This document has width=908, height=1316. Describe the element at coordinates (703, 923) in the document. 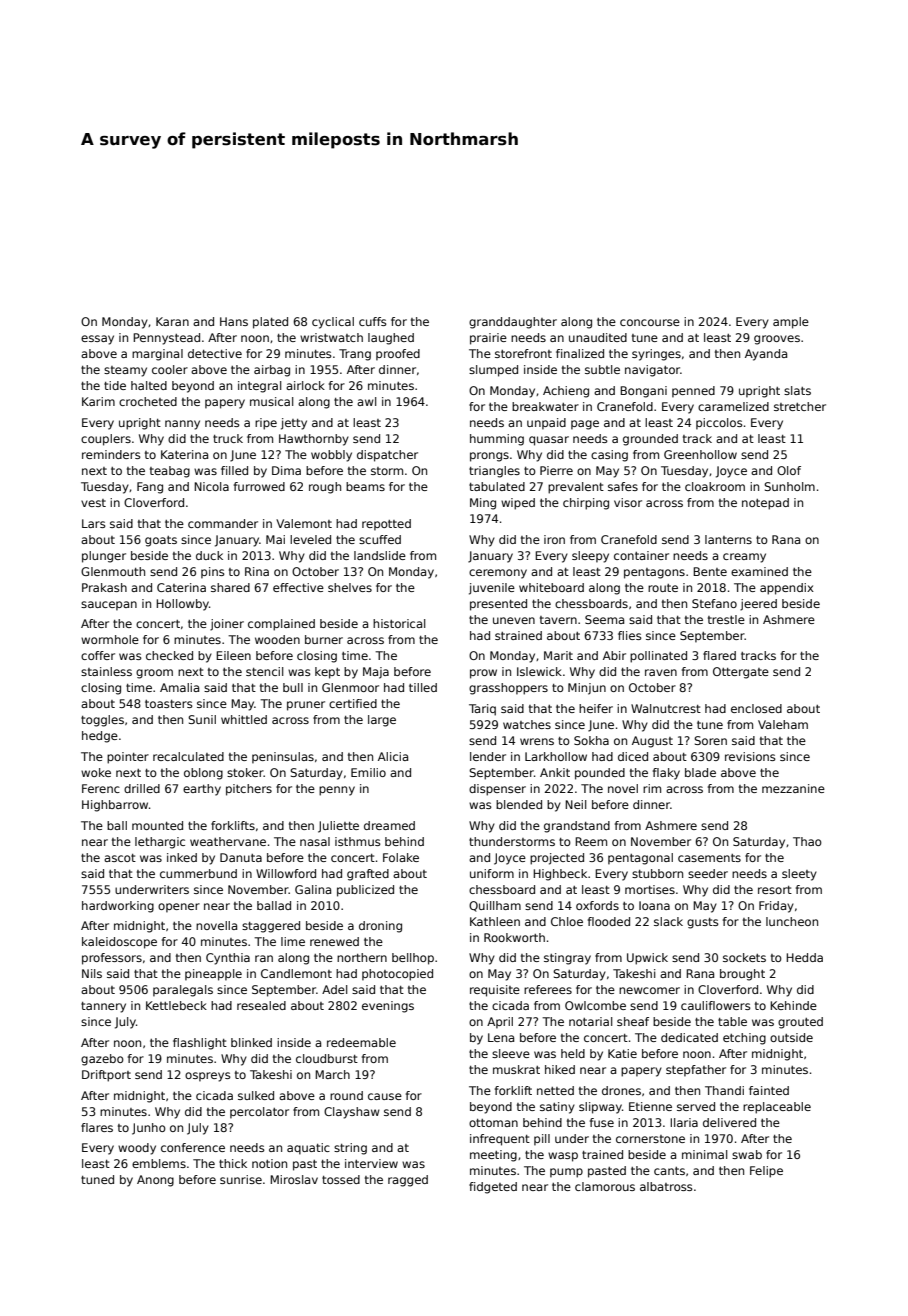

I see `gusts` at that location.
